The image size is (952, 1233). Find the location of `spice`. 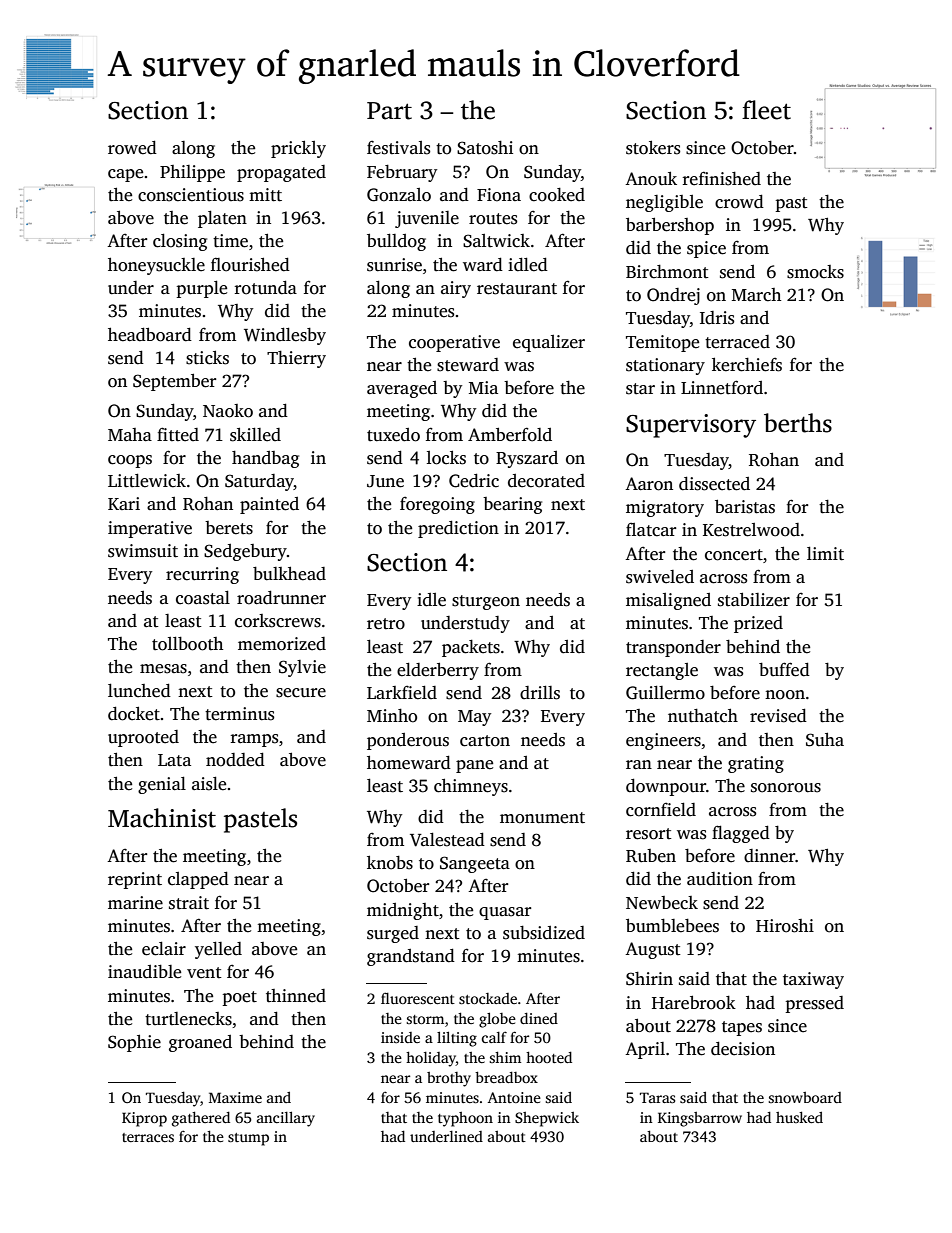

spice is located at coordinates (706, 249).
